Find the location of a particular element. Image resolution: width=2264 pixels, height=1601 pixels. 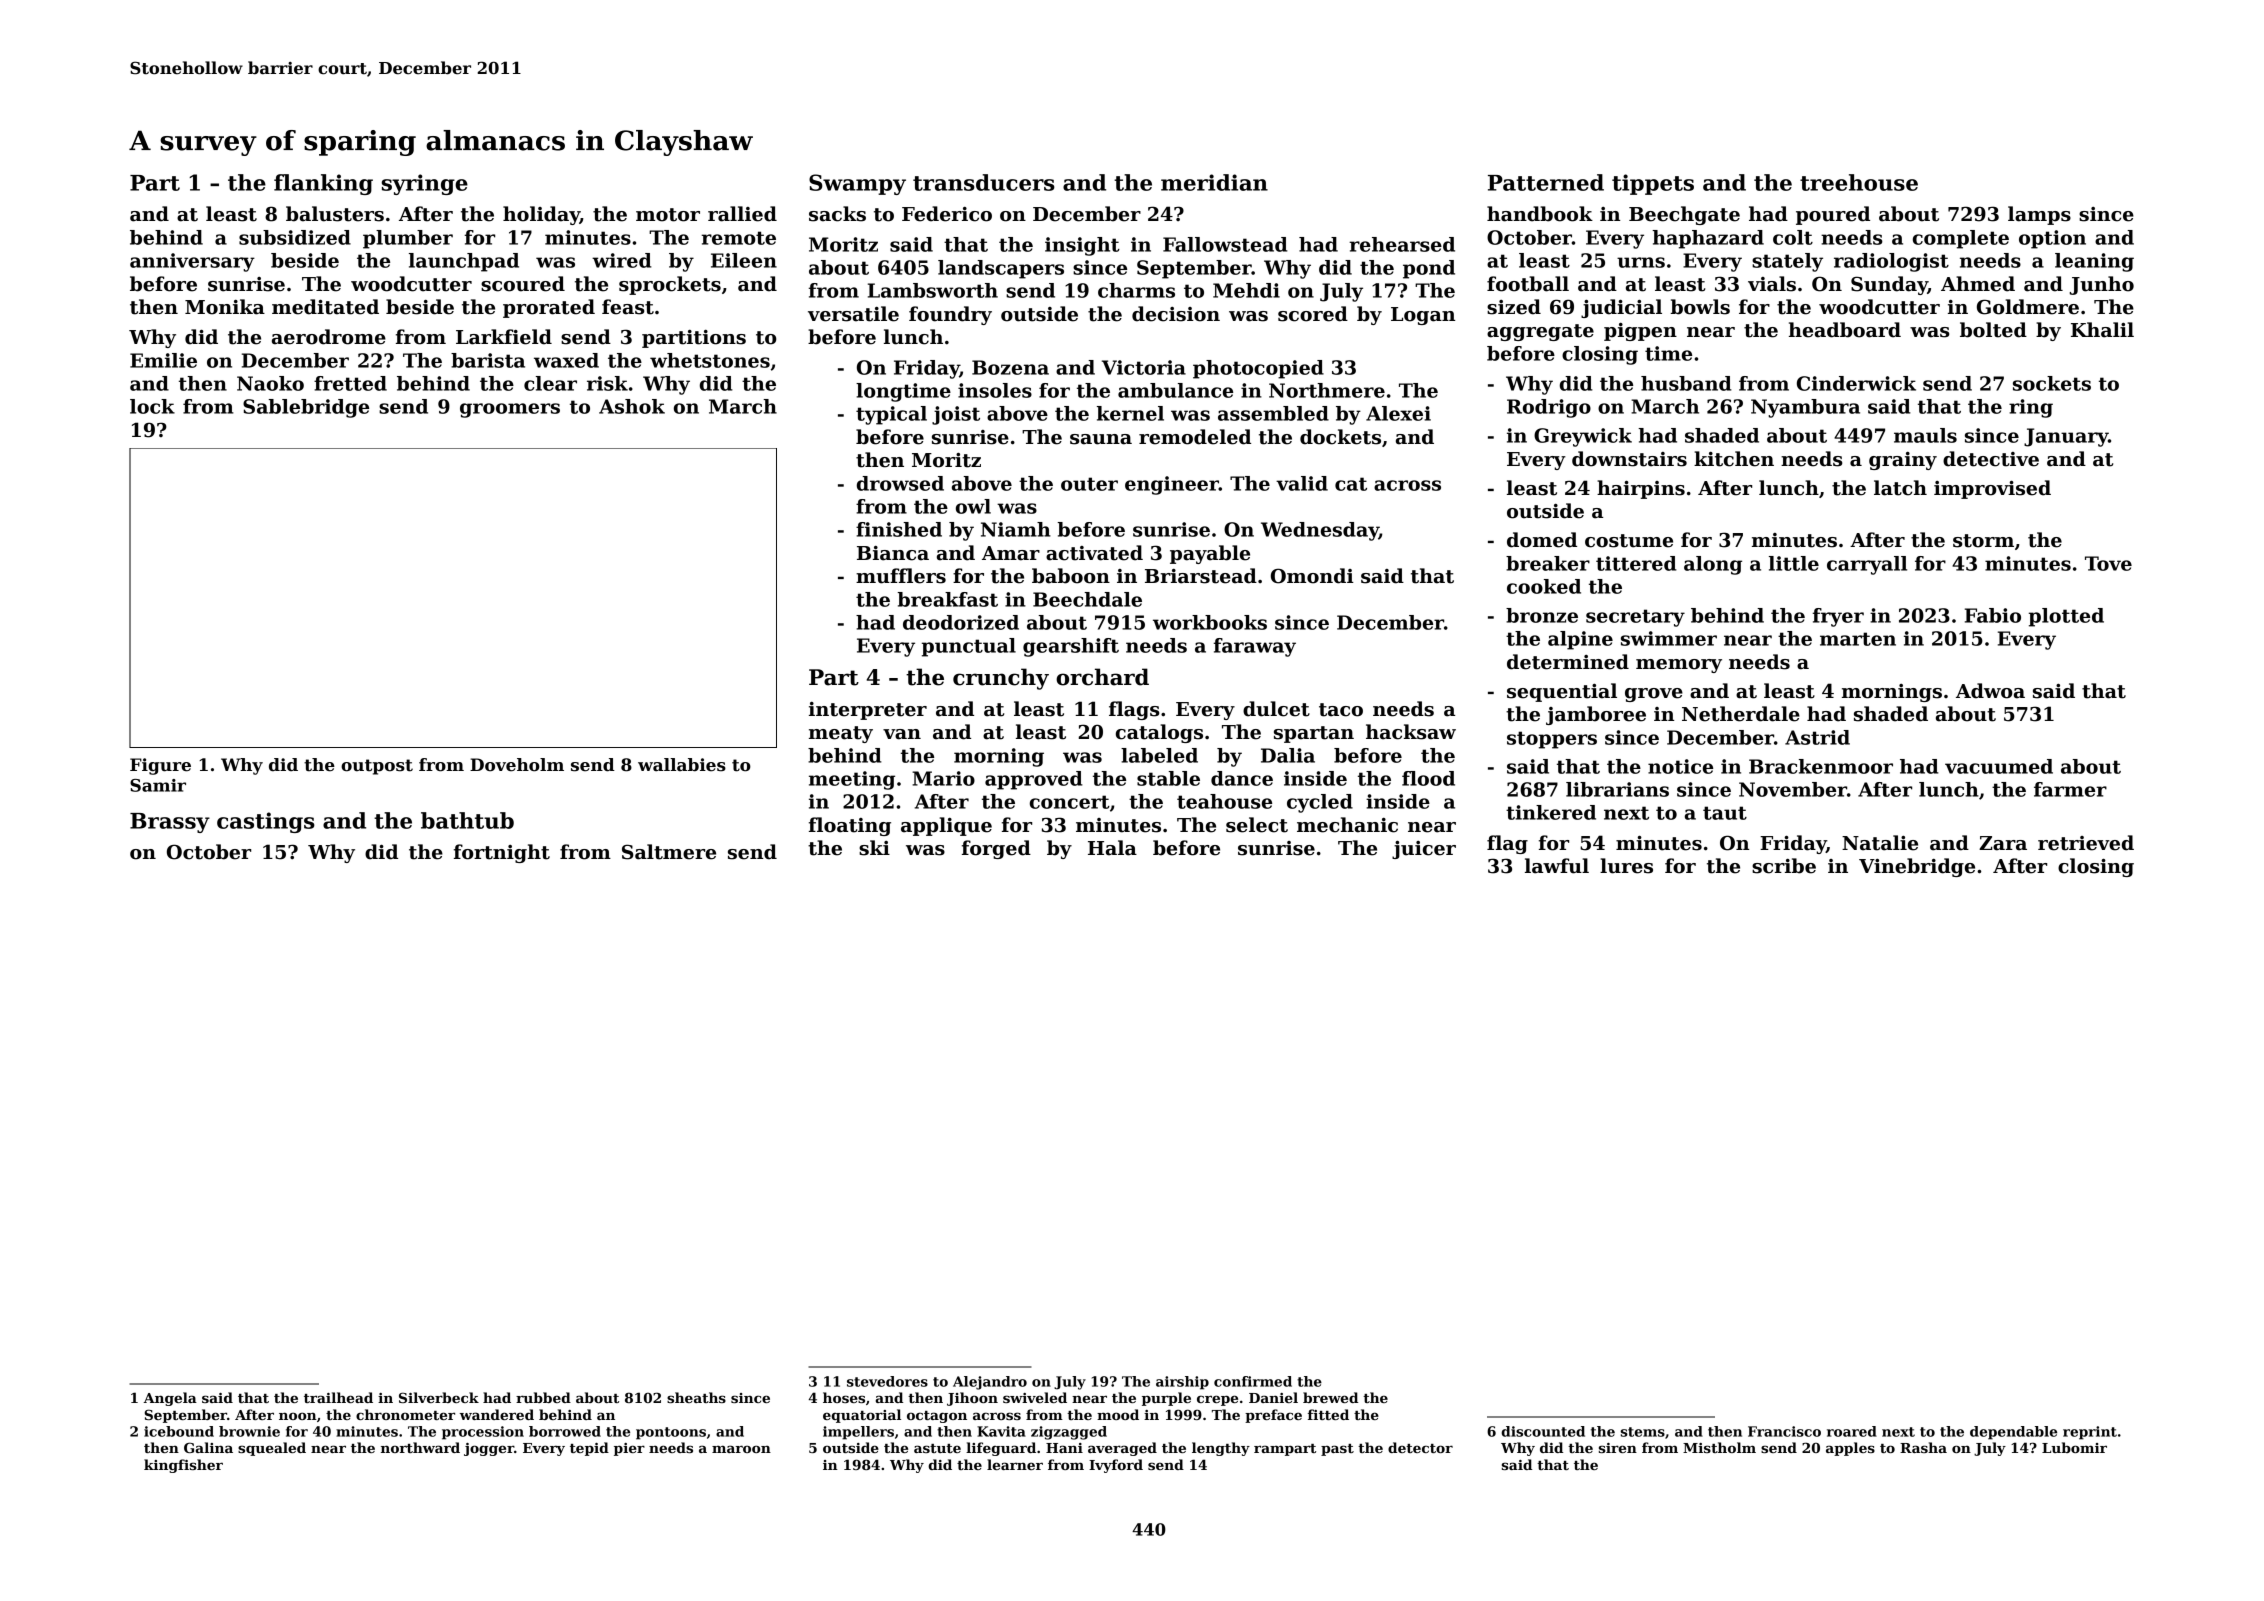

Ashok is located at coordinates (632, 406).
